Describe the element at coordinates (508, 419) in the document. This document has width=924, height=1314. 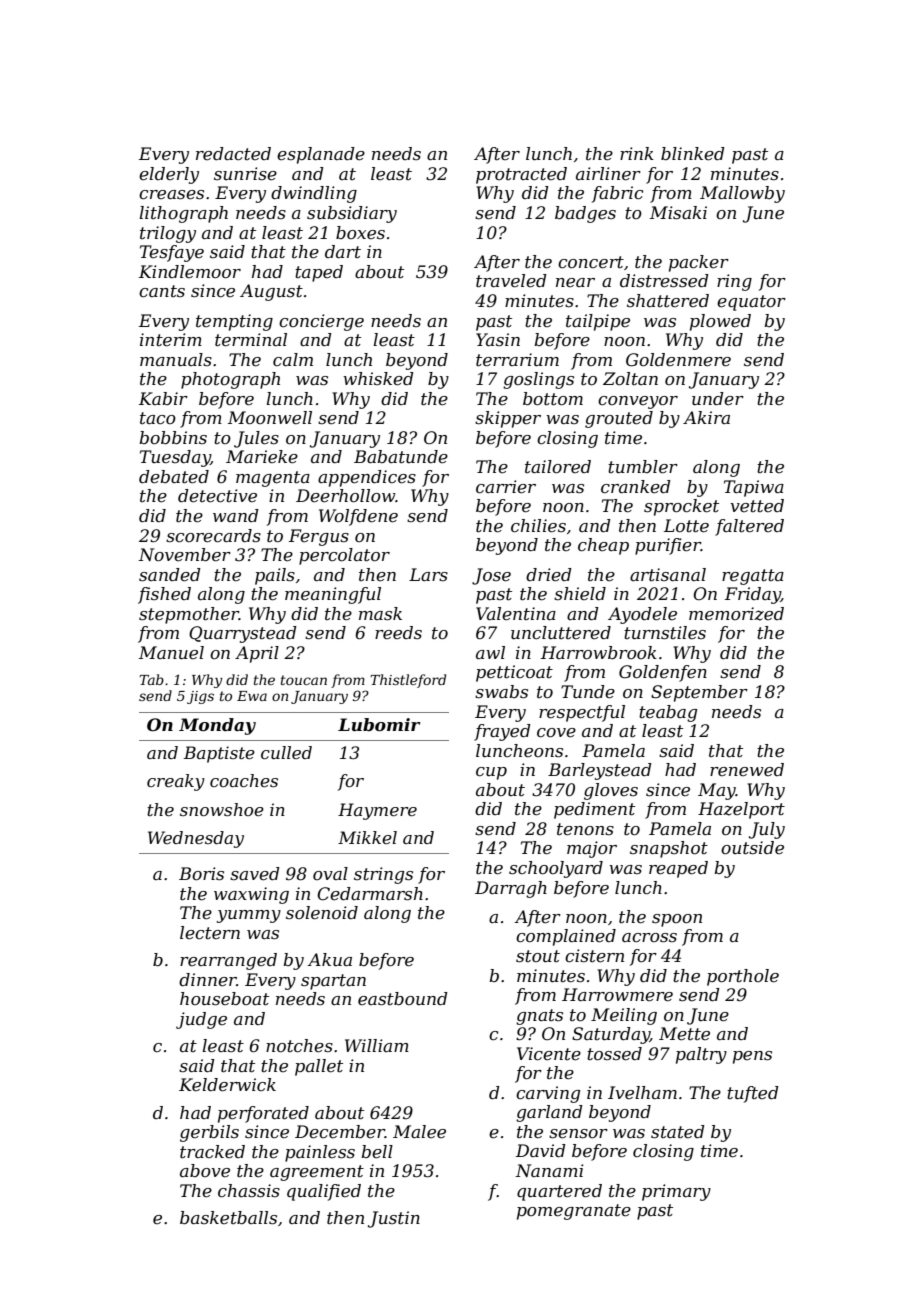
I see `skipper` at that location.
